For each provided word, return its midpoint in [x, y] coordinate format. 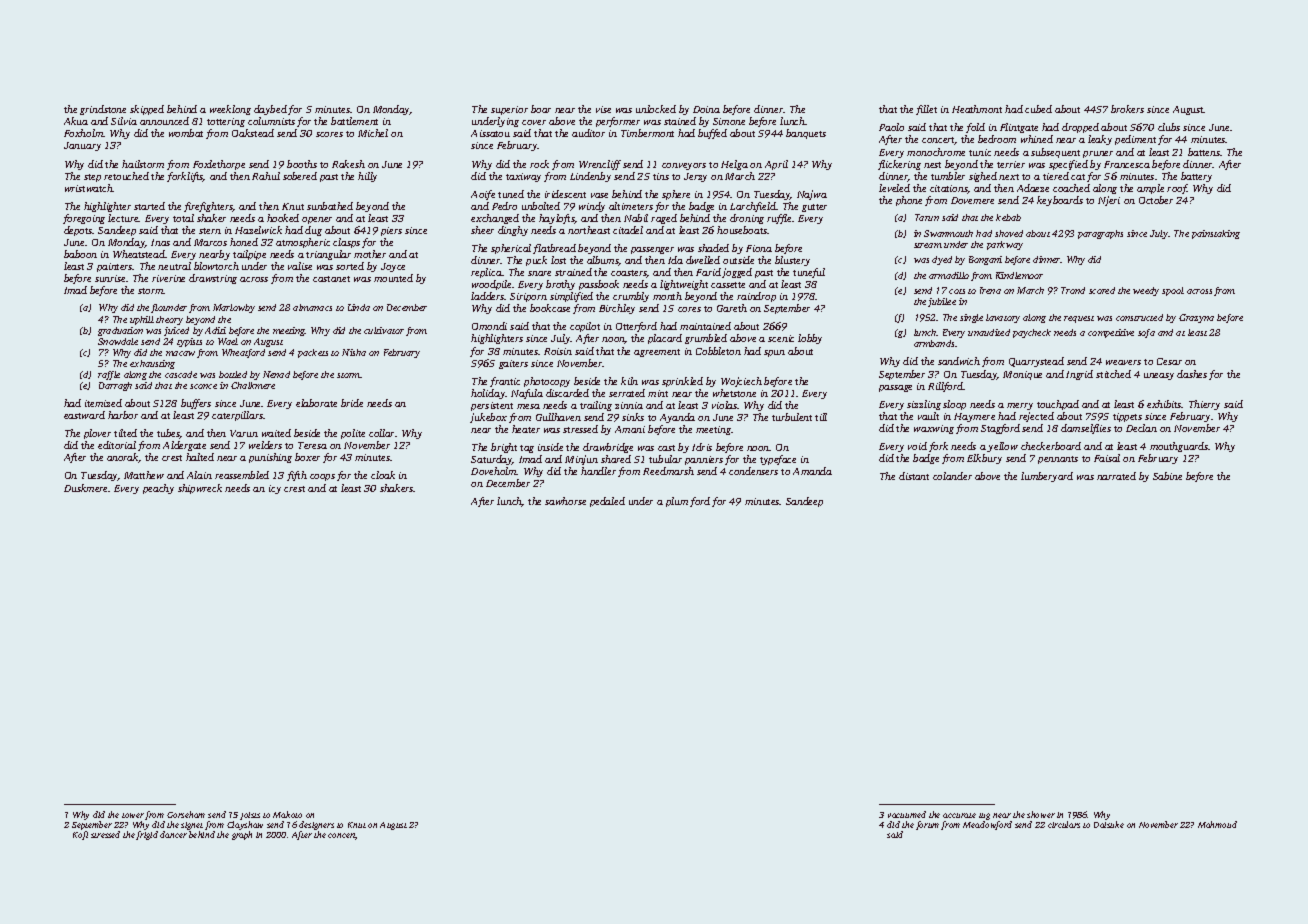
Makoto [287, 814]
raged [664, 219]
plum [677, 502]
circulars [1064, 824]
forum [927, 825]
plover [97, 434]
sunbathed [330, 206]
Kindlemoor [1019, 275]
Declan [1141, 428]
